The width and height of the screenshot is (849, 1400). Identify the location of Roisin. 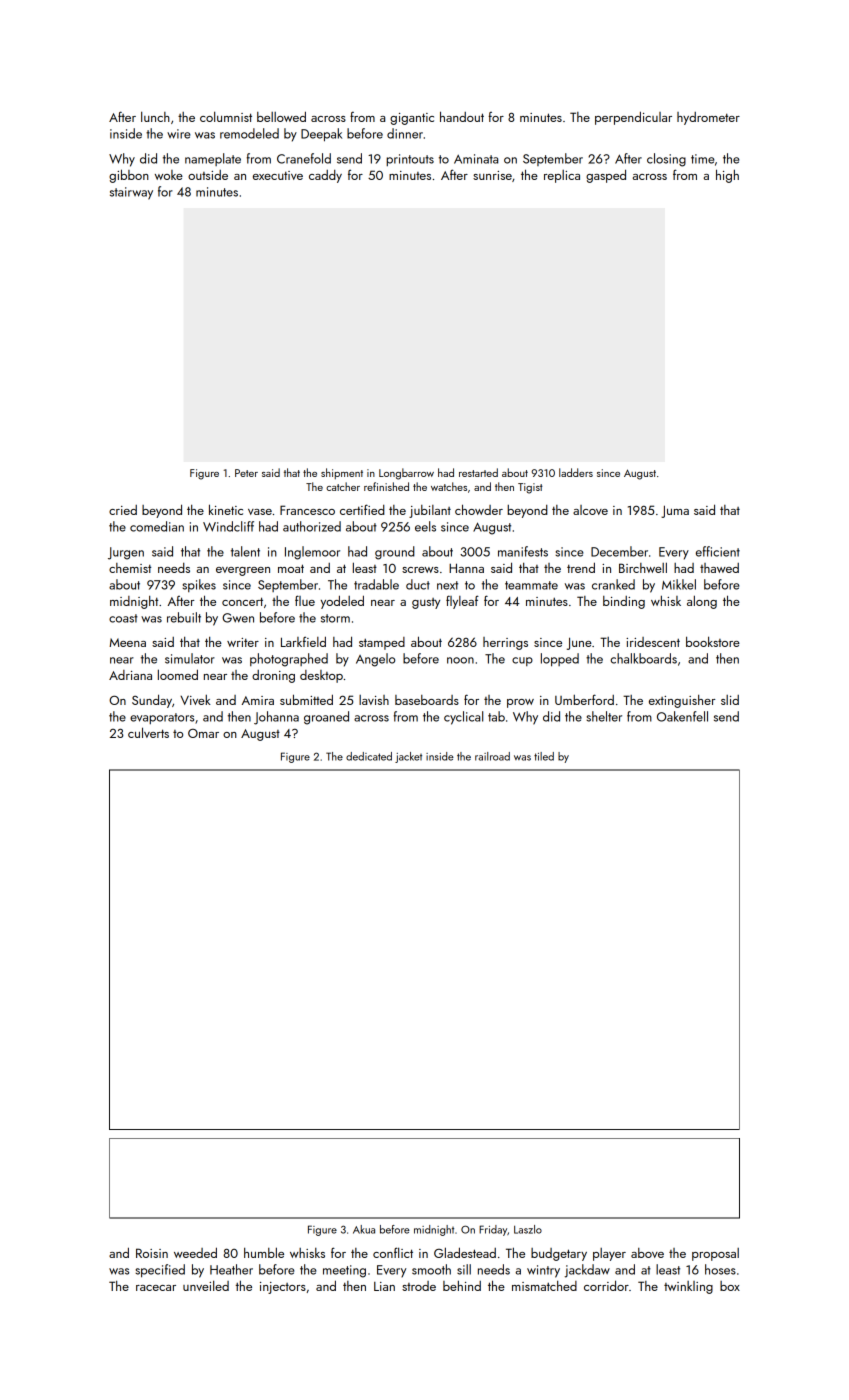
(152, 1253).
